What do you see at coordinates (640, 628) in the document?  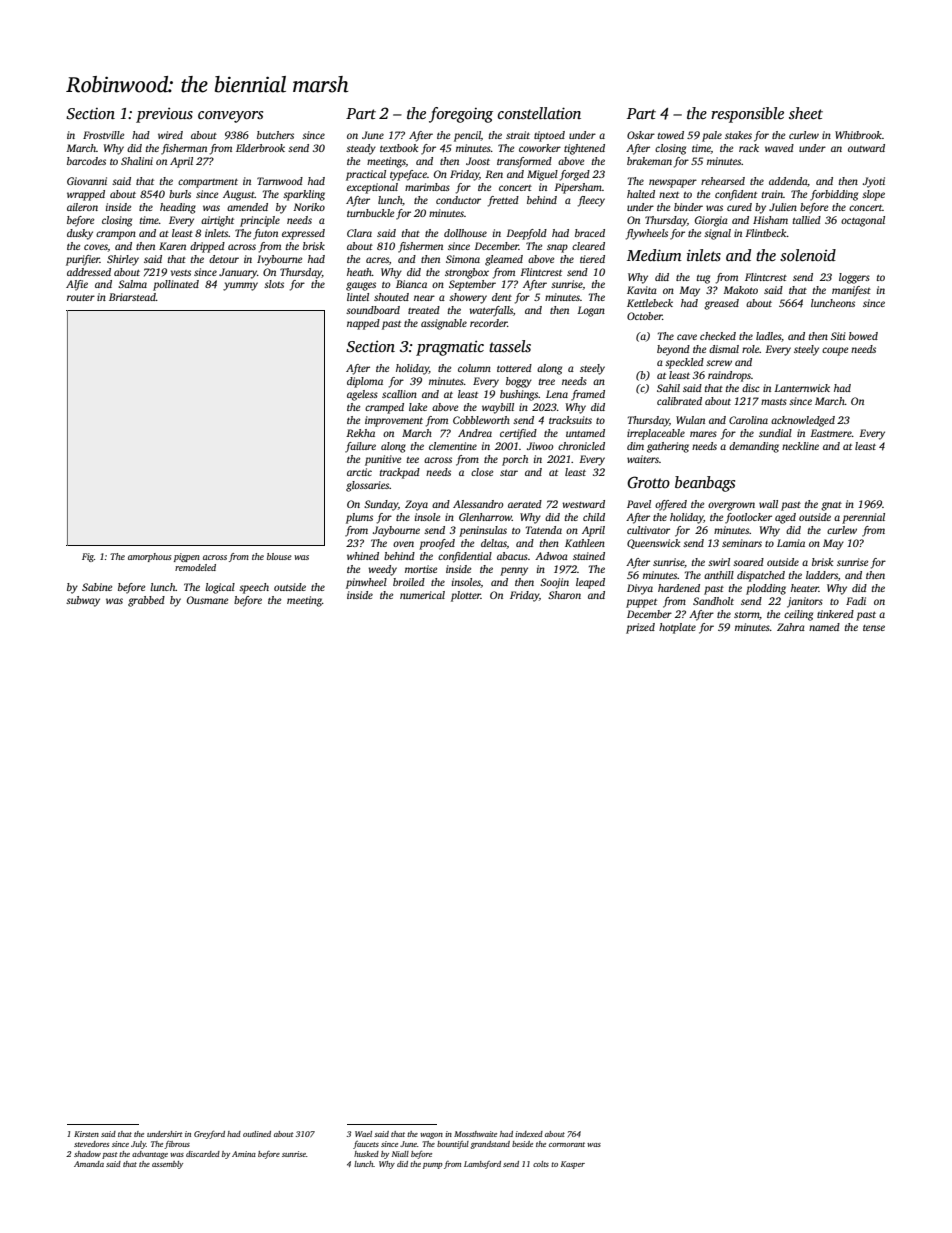 I see `prized` at bounding box center [640, 628].
